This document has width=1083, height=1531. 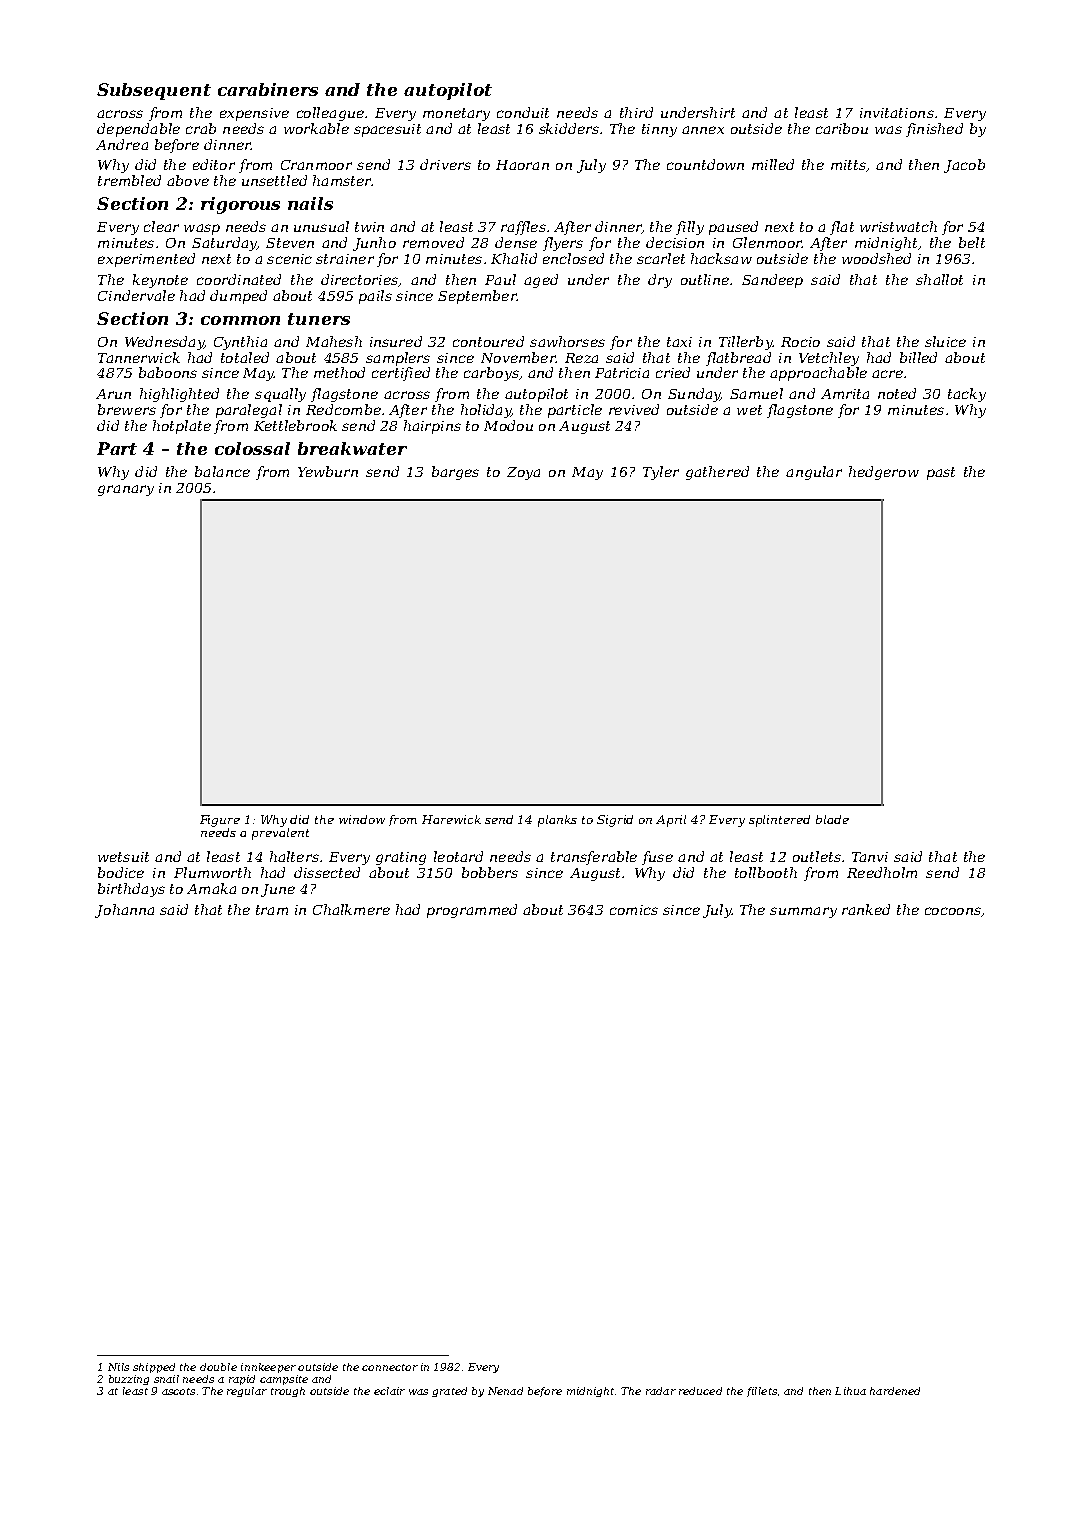 What do you see at coordinates (289, 259) in the document?
I see `scenic` at bounding box center [289, 259].
